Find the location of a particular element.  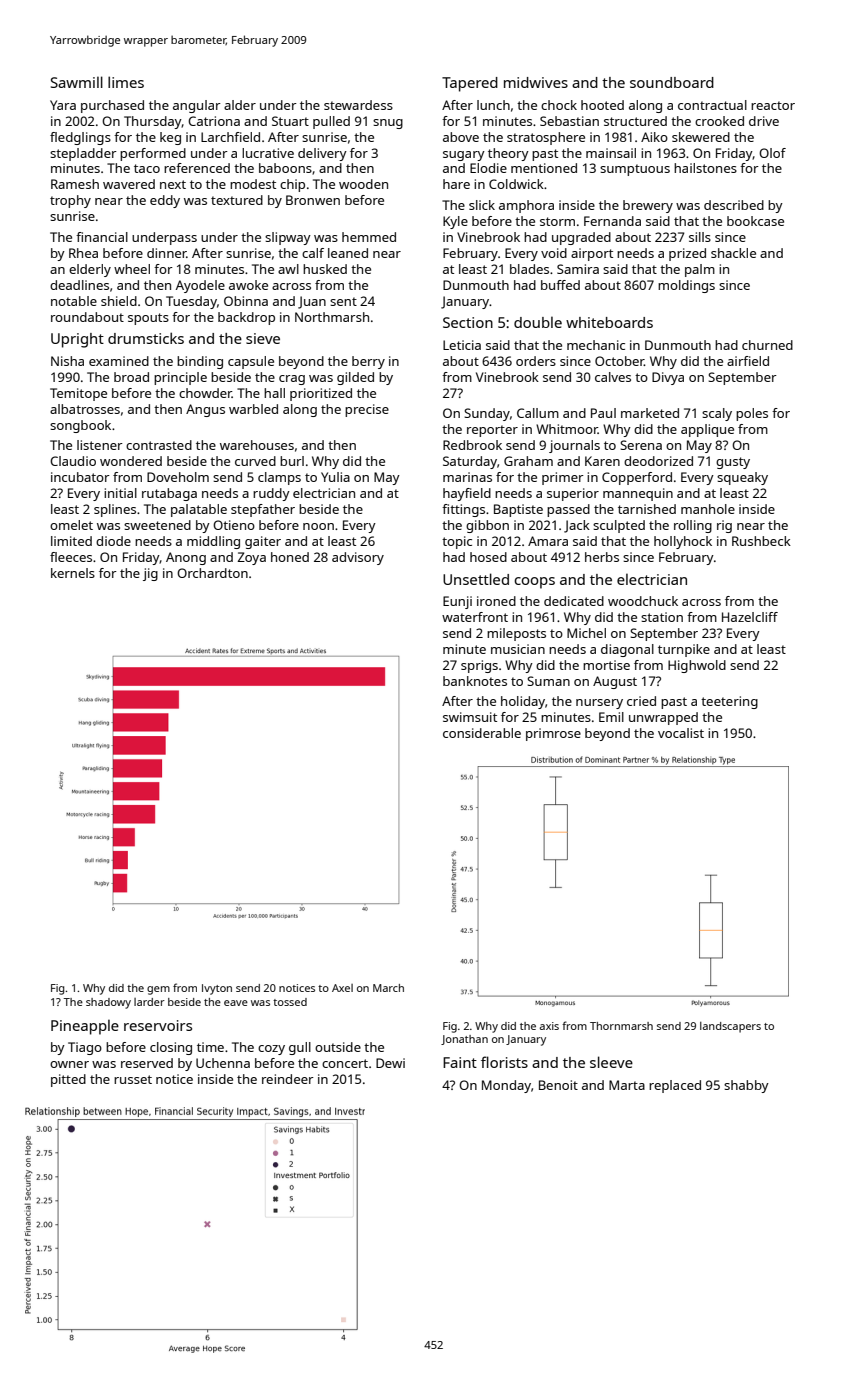

Tapered is located at coordinates (470, 84).
